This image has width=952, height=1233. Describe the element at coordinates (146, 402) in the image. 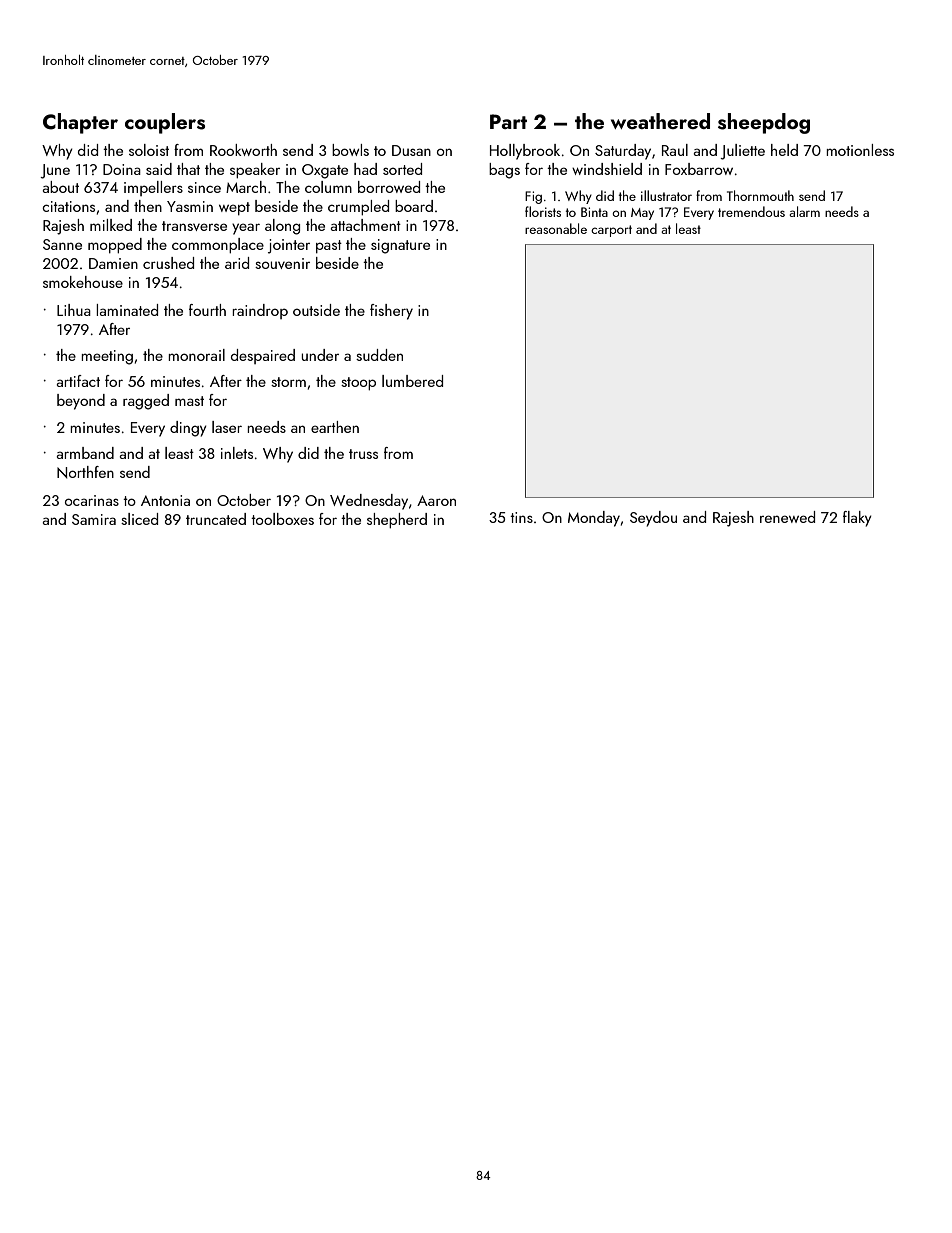

I see `ragged` at that location.
